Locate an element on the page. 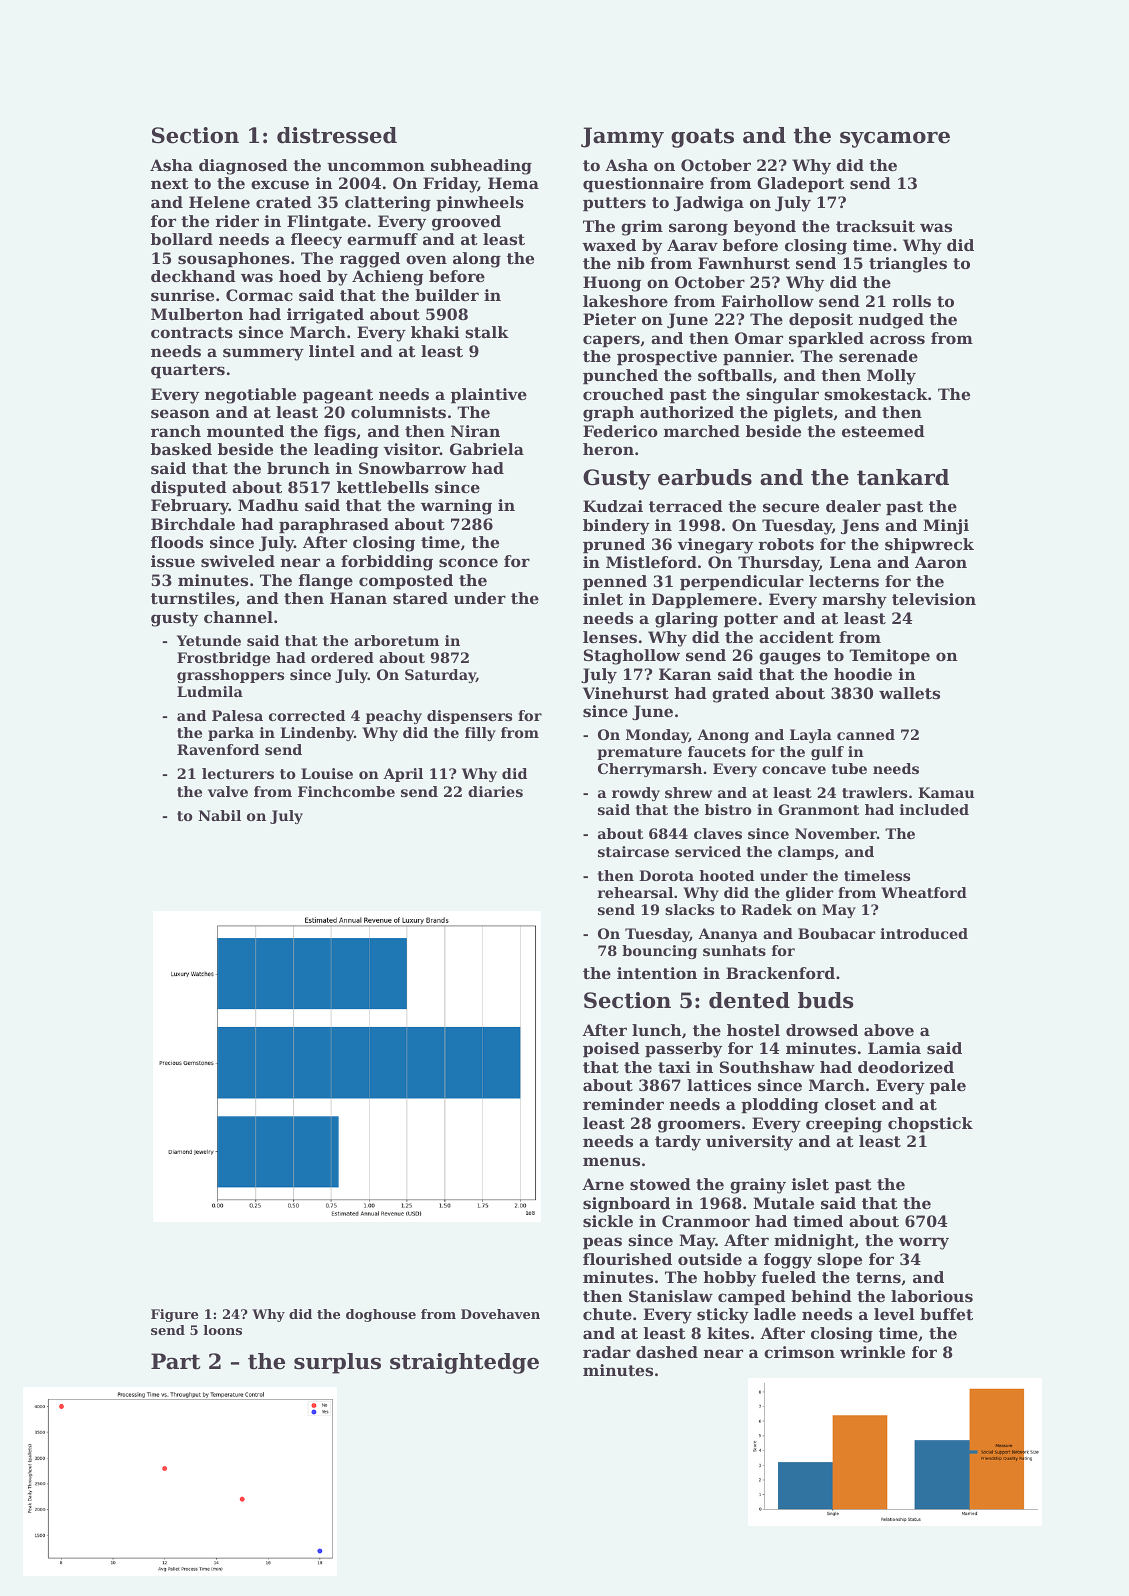 This page has height=1596, width=1129. lecturers is located at coordinates (238, 773).
